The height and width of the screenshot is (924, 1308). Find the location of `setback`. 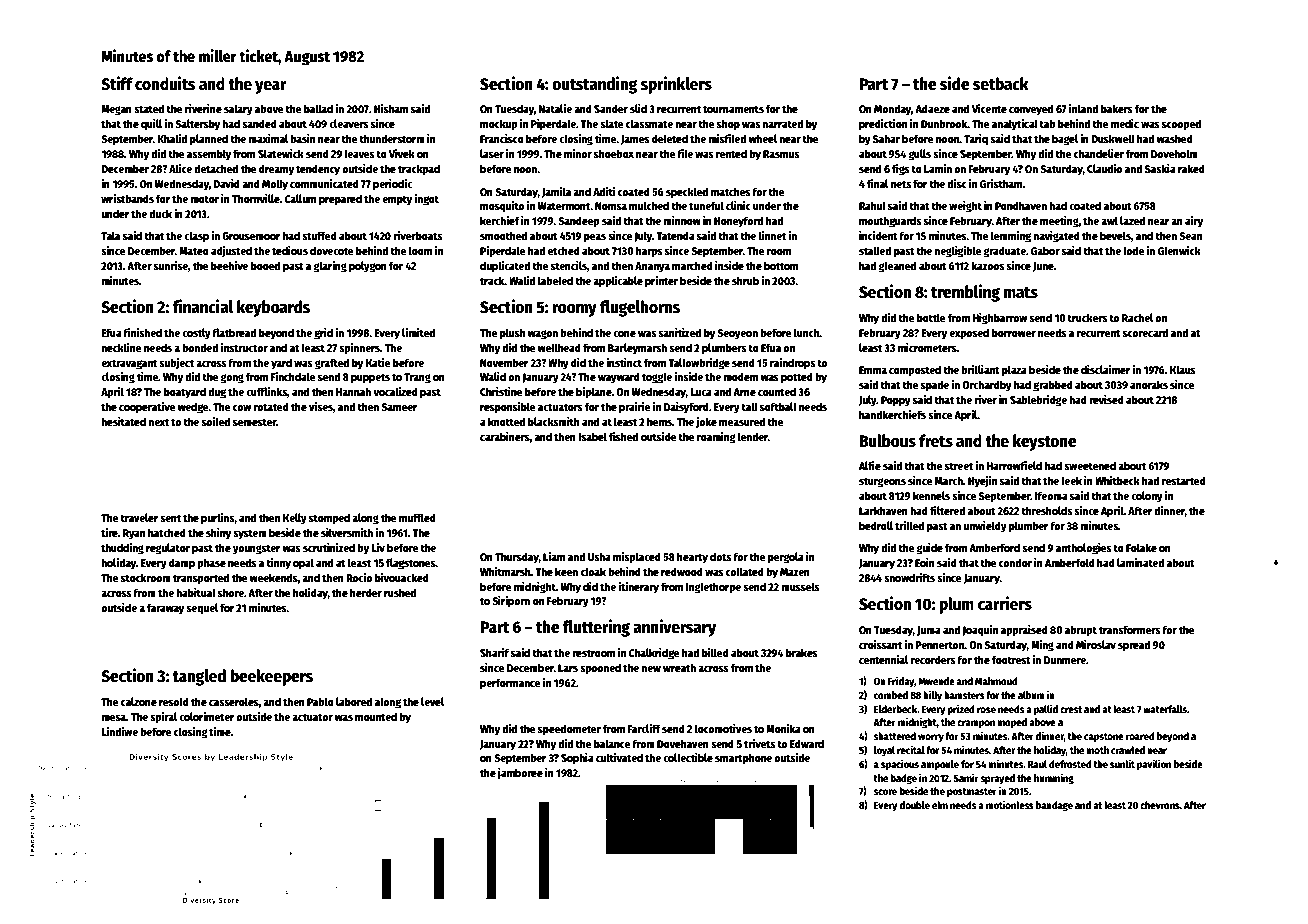

setback is located at coordinates (1001, 84).
